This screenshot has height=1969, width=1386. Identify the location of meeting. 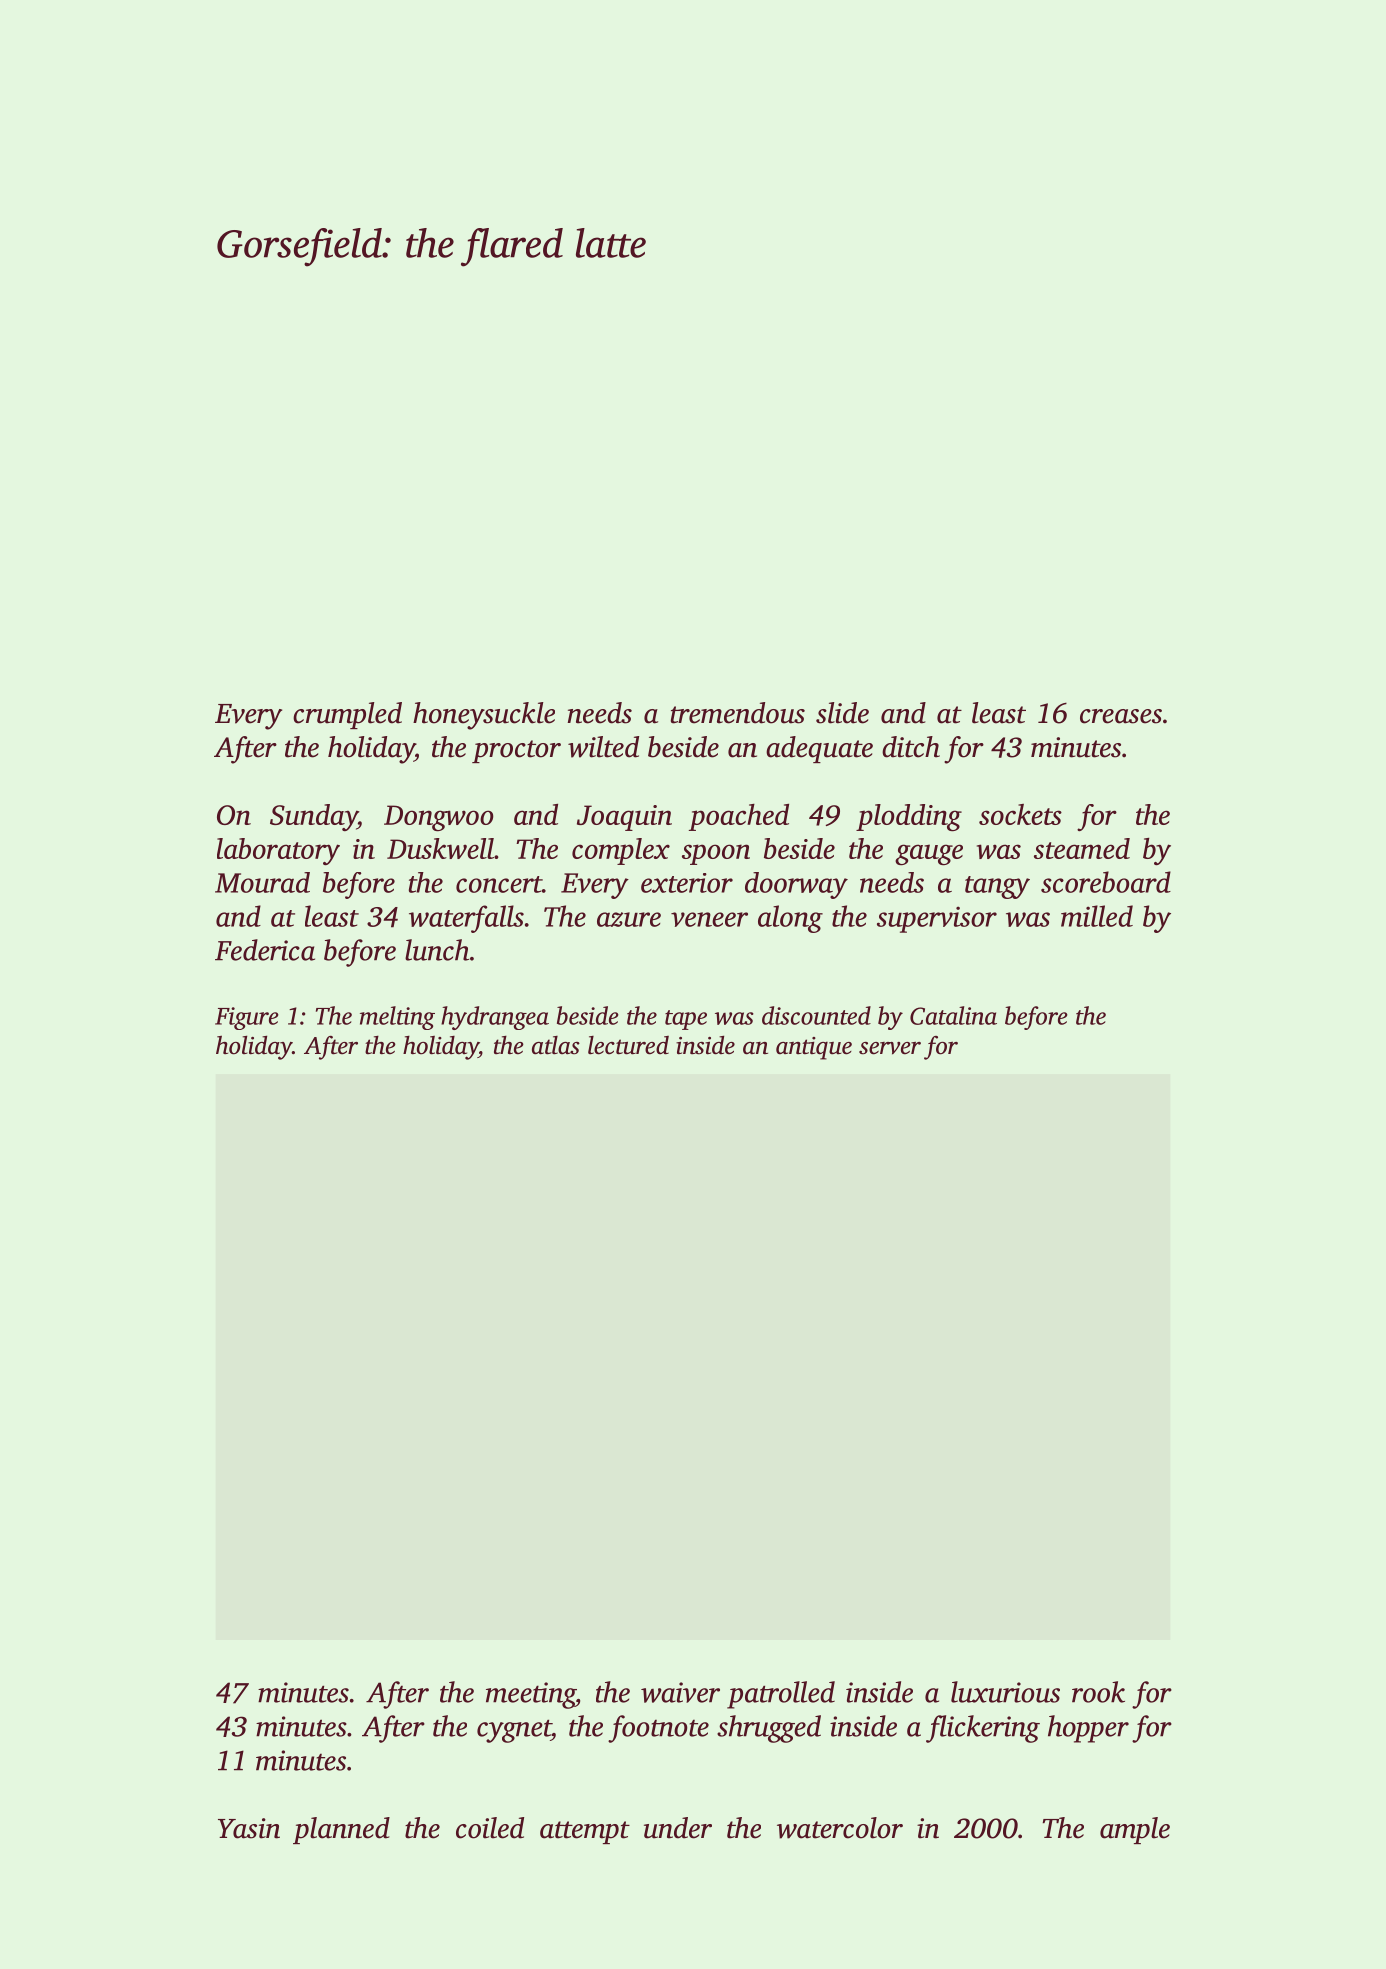
(531, 1695).
